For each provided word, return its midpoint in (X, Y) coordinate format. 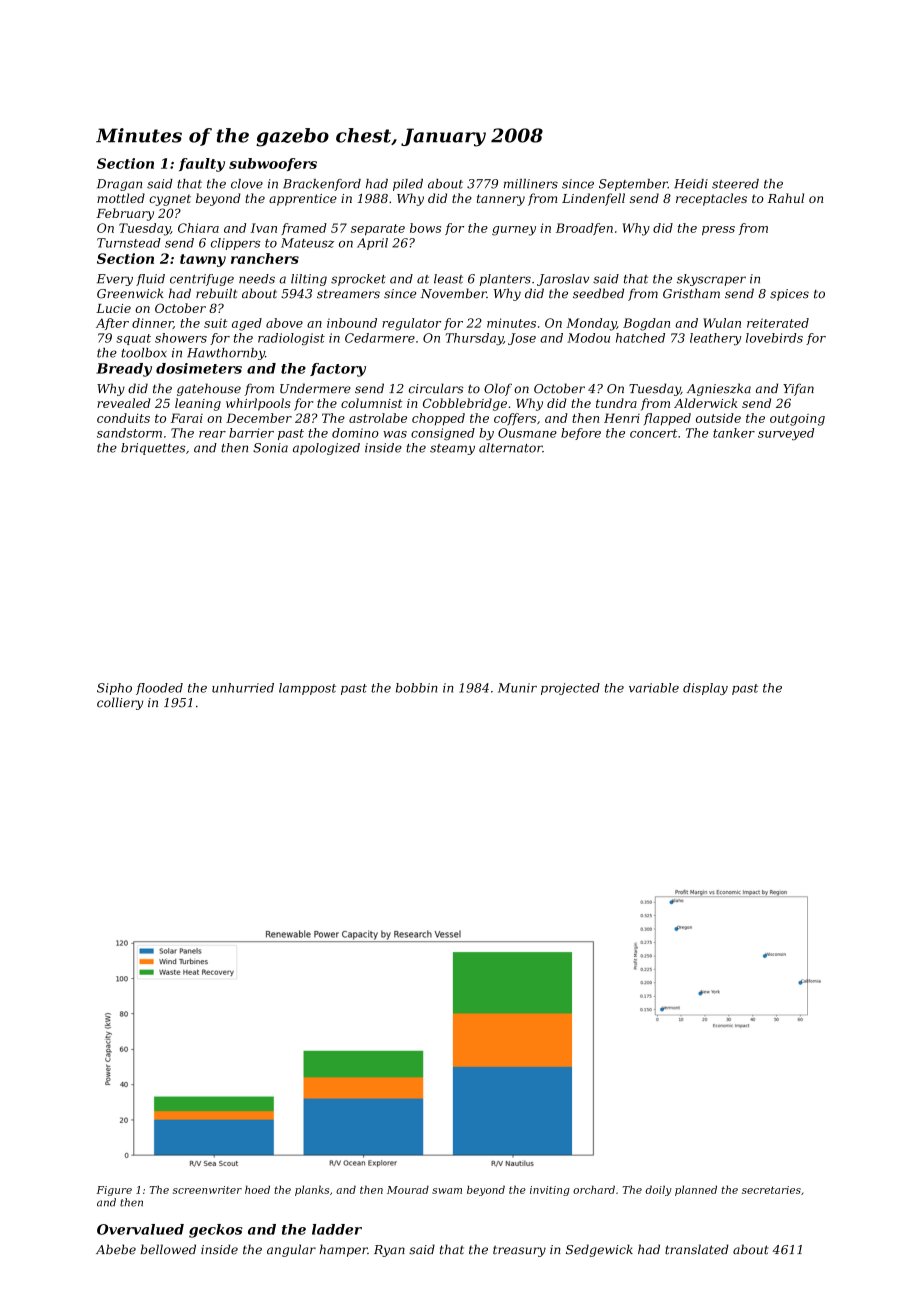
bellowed (168, 1249)
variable (654, 688)
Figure (114, 1191)
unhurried (243, 688)
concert (653, 433)
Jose (522, 339)
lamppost (307, 689)
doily (658, 1190)
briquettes (153, 449)
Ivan (264, 228)
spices (789, 295)
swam (447, 1191)
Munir (517, 688)
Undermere (315, 388)
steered (735, 184)
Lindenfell (593, 199)
